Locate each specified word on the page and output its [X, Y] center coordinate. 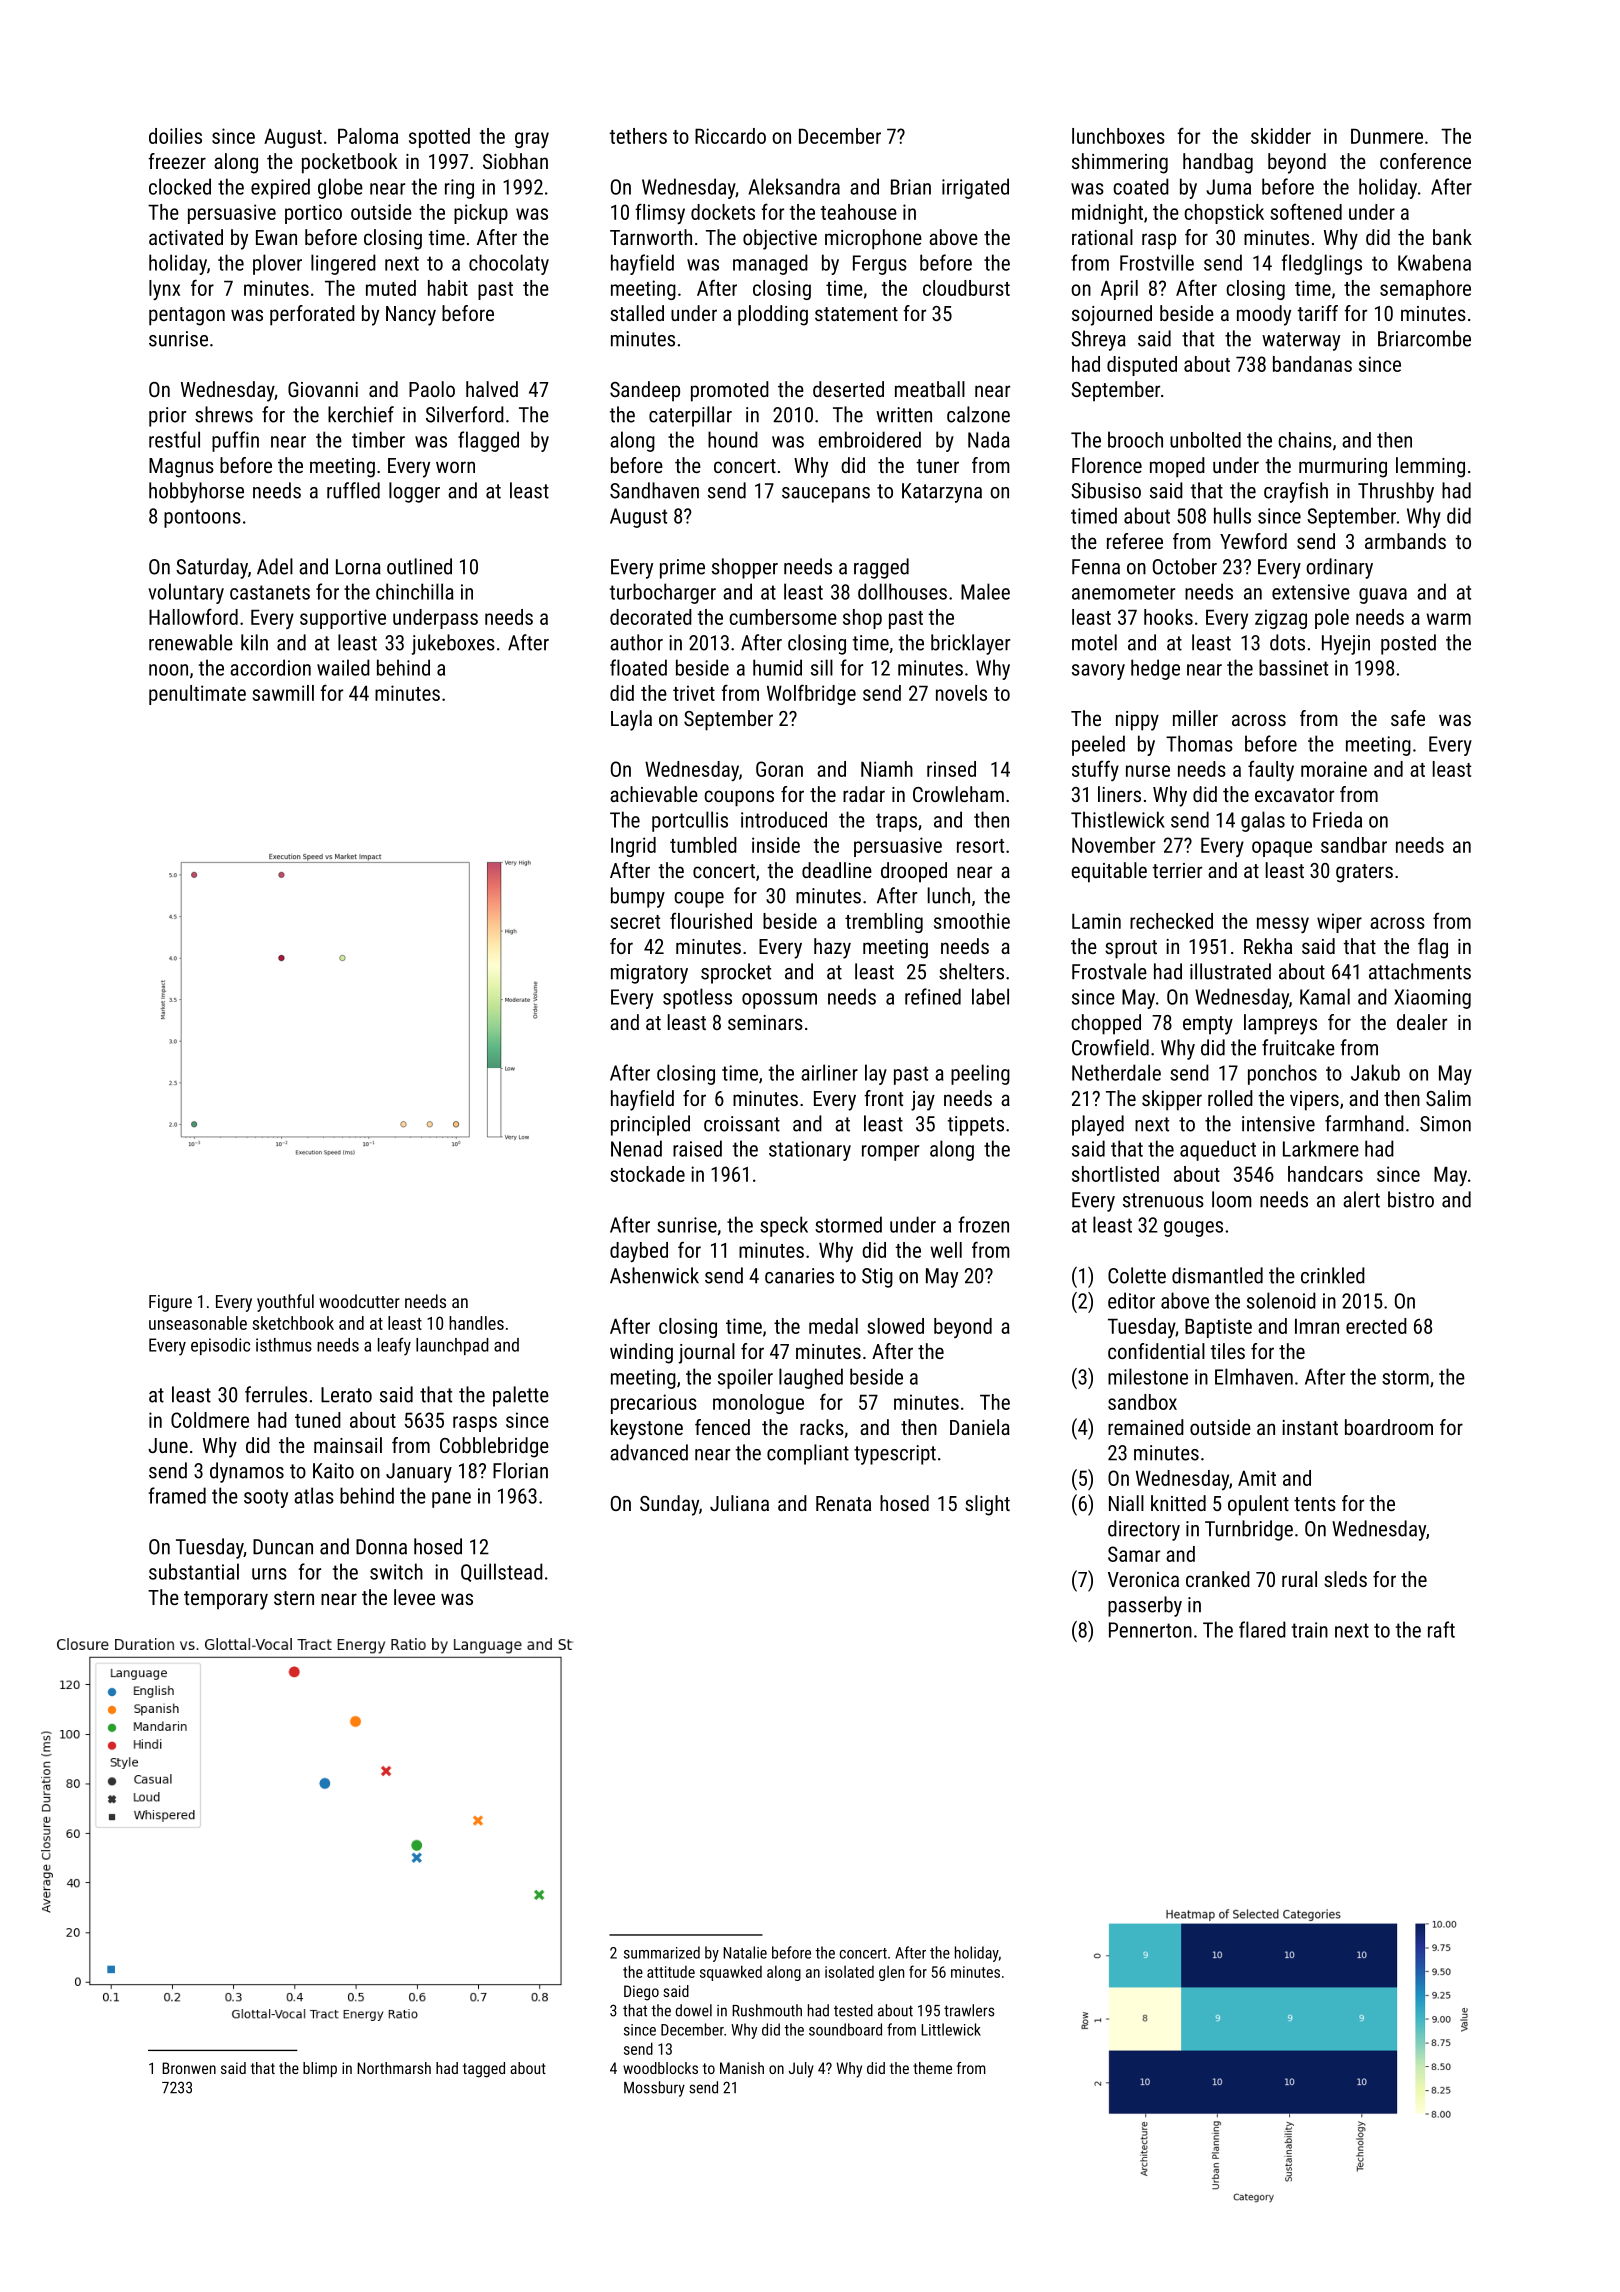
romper [890, 1153]
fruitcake [1298, 1047]
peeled [1098, 745]
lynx [164, 290]
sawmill [283, 693]
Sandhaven [654, 490]
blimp [320, 2070]
